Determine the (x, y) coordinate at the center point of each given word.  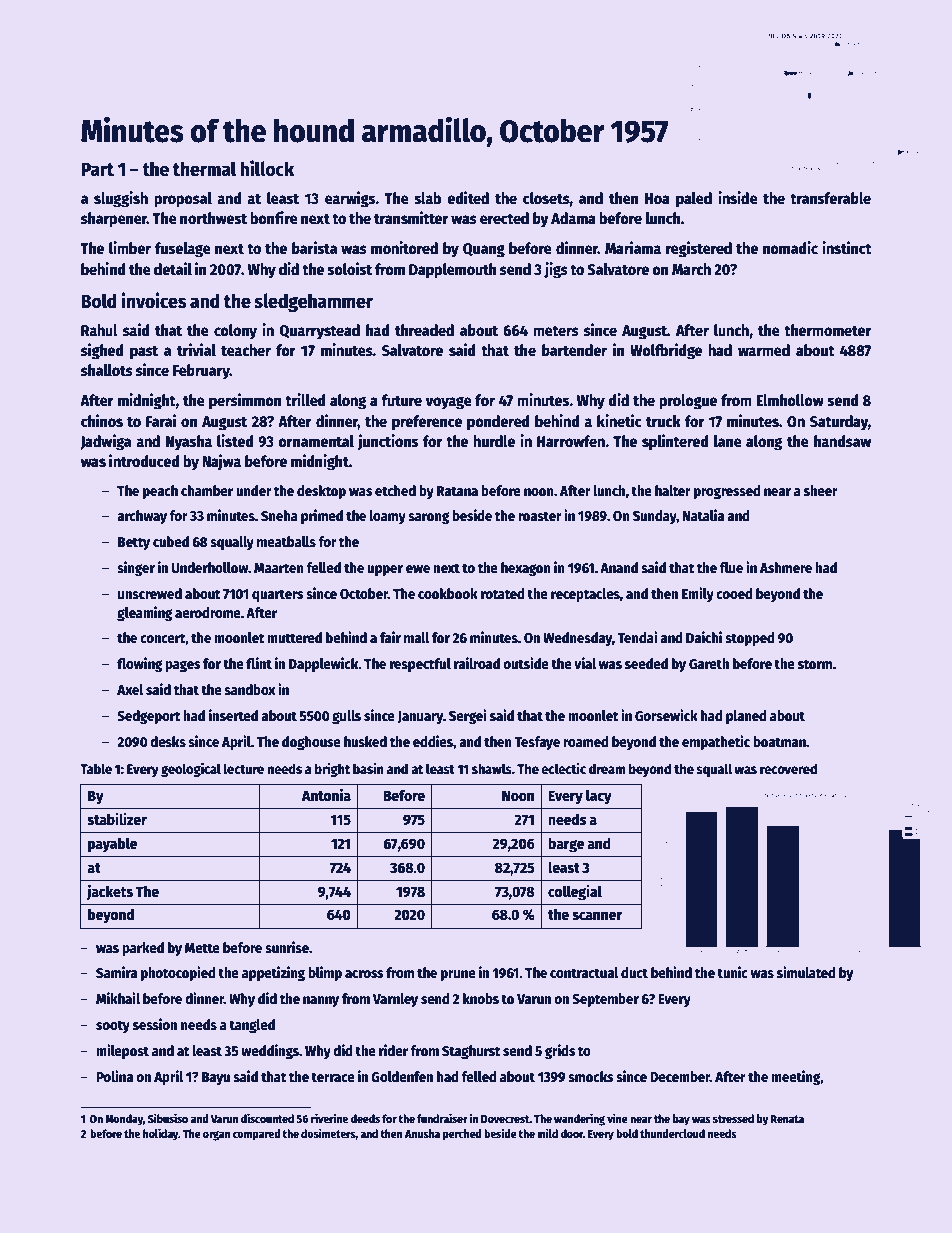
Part (97, 170)
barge (566, 845)
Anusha (422, 1133)
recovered (788, 768)
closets (546, 198)
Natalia (703, 515)
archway (142, 517)
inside (738, 197)
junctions (387, 442)
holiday (160, 1134)
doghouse (311, 743)
